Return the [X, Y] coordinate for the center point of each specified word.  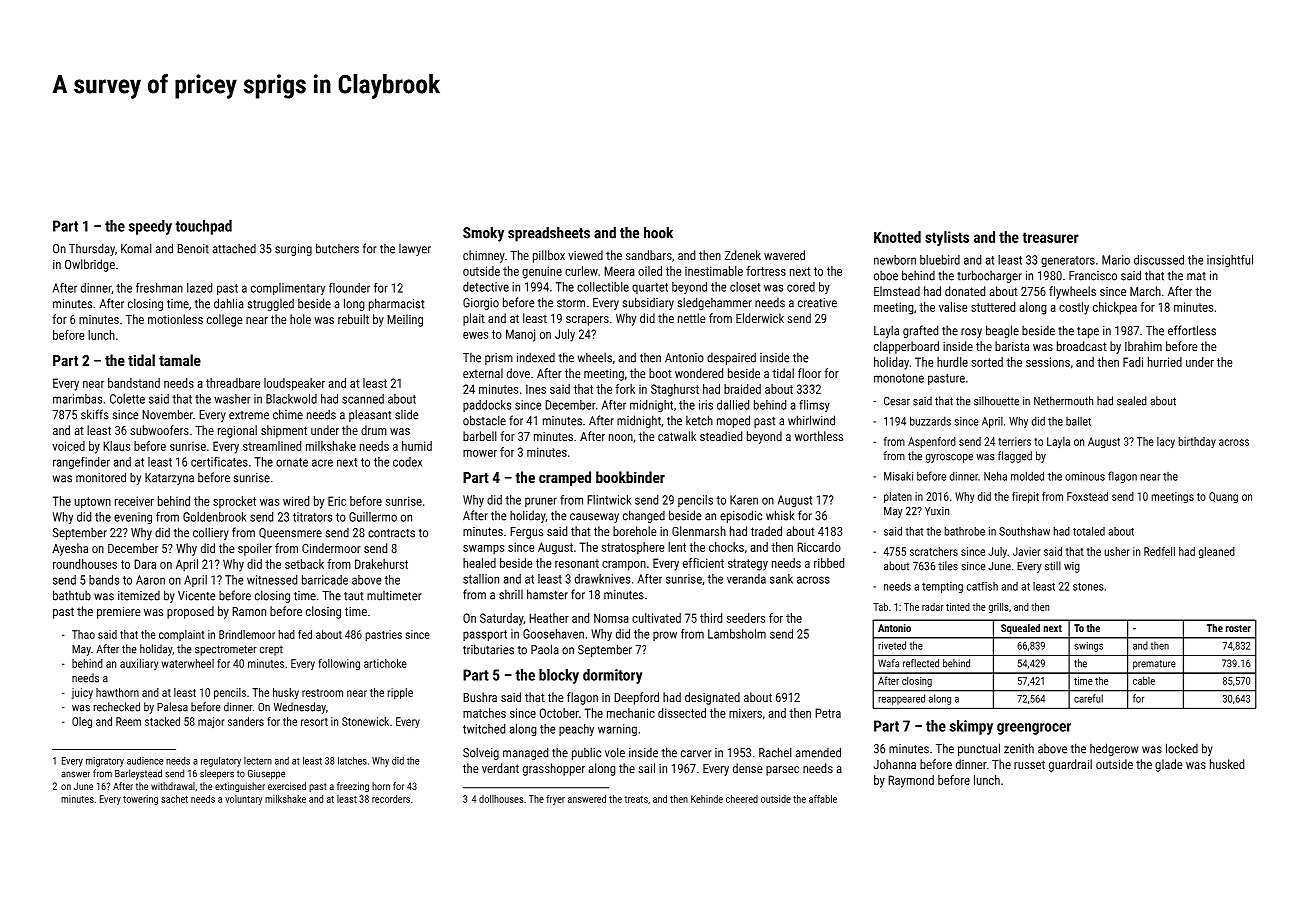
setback [304, 564]
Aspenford [932, 442]
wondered [699, 373]
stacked [162, 721]
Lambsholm [737, 634]
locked [1182, 748]
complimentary [288, 289]
